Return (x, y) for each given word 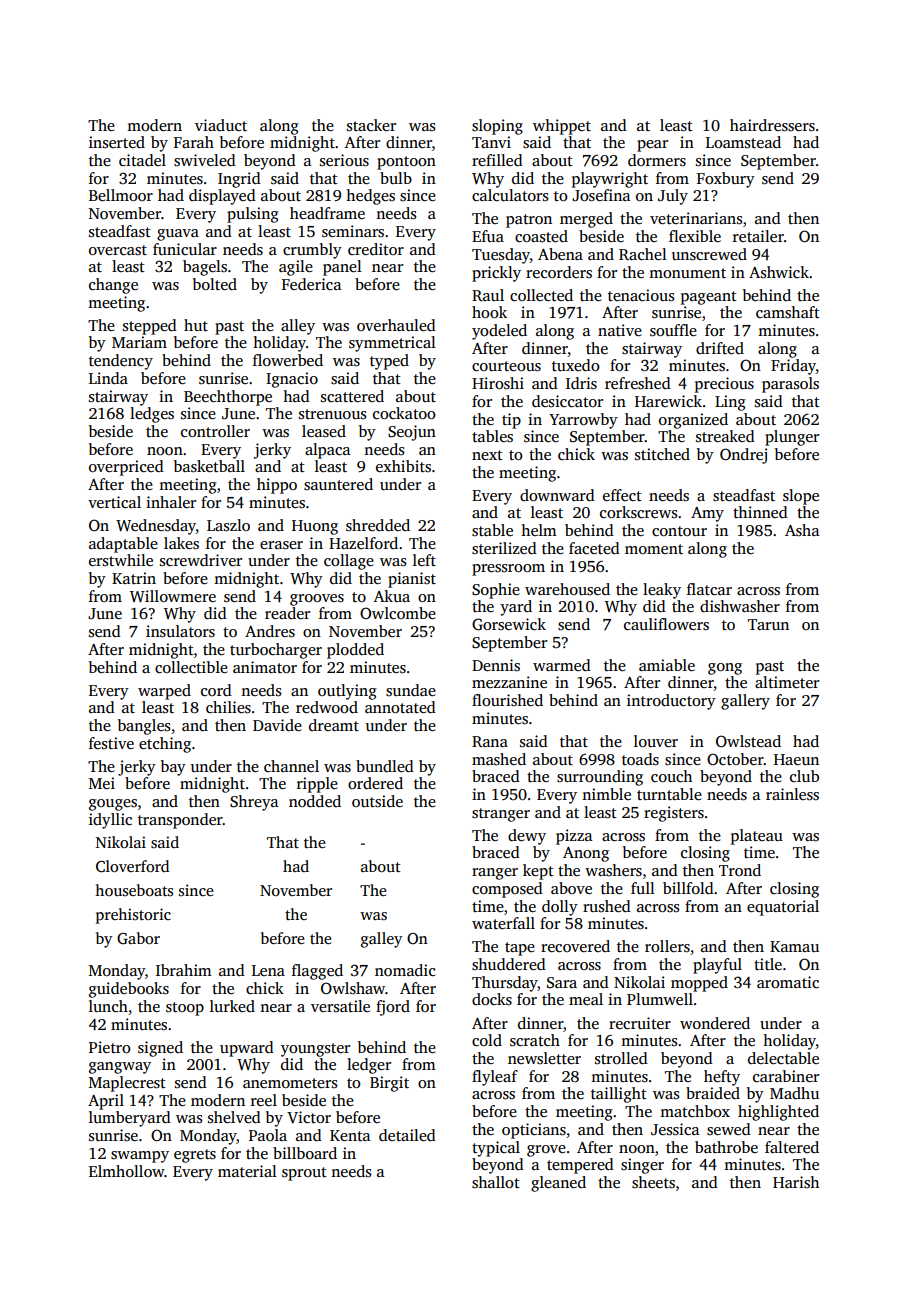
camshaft (788, 312)
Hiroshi (498, 383)
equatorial (783, 908)
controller (215, 431)
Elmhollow (127, 1171)
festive (111, 743)
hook (489, 312)
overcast (118, 250)
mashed (499, 759)
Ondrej (743, 456)
